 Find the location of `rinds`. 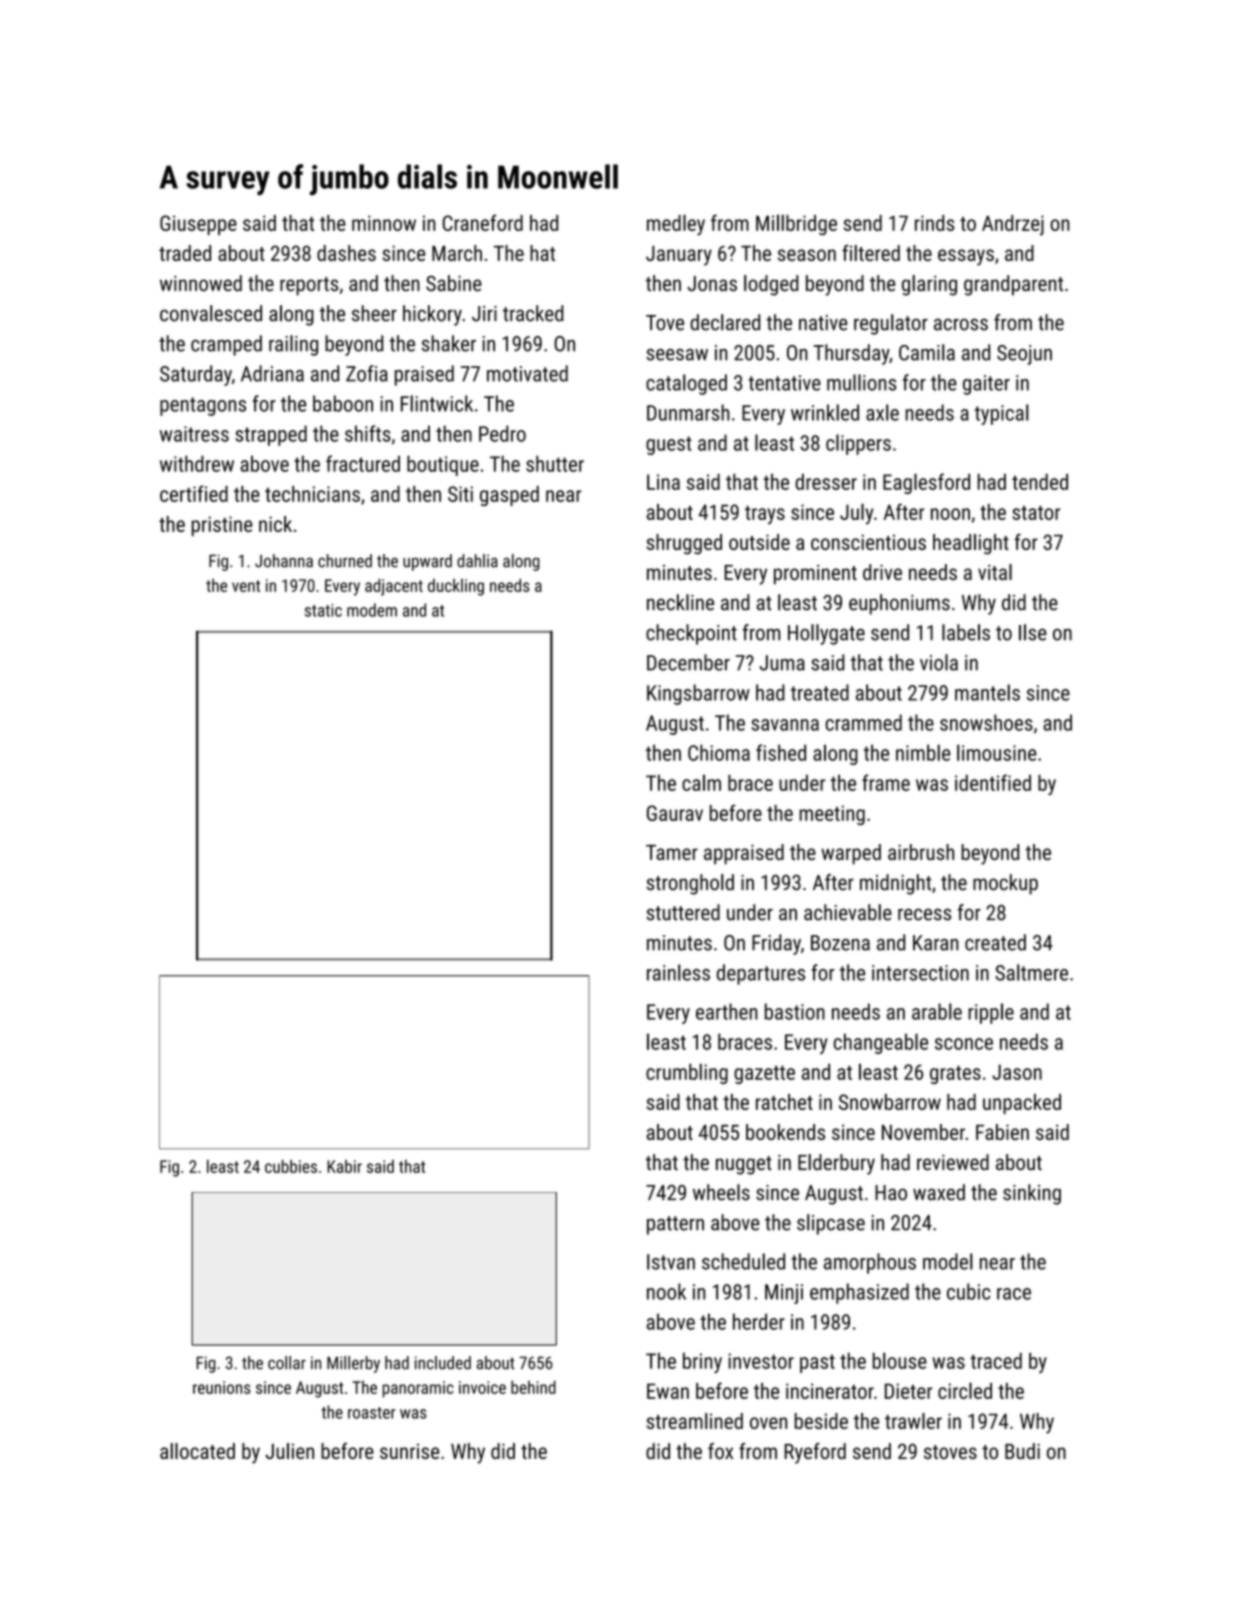

rinds is located at coordinates (934, 223).
